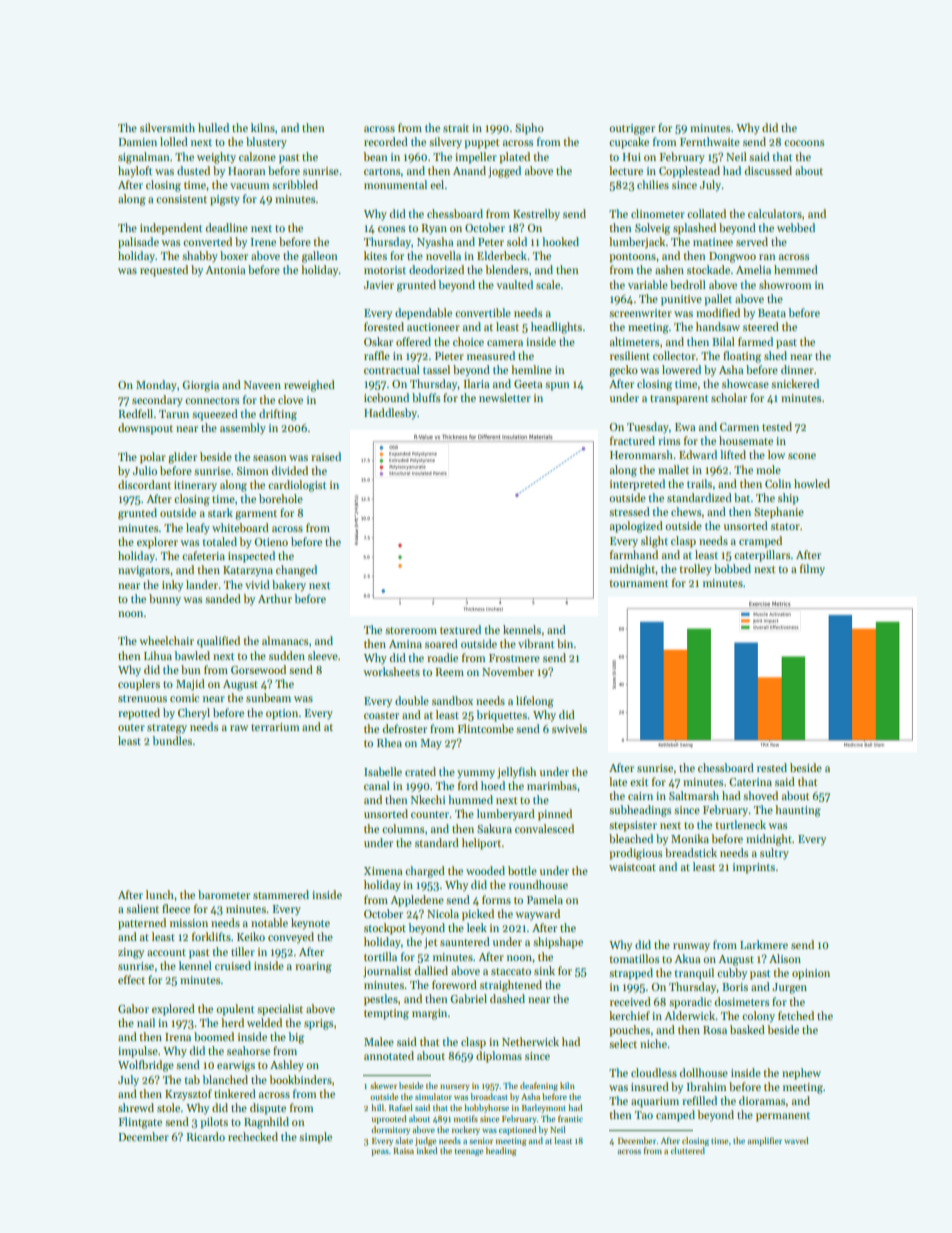 This document has width=952, height=1233. Describe the element at coordinates (778, 483) in the document. I see `Colin` at that location.
